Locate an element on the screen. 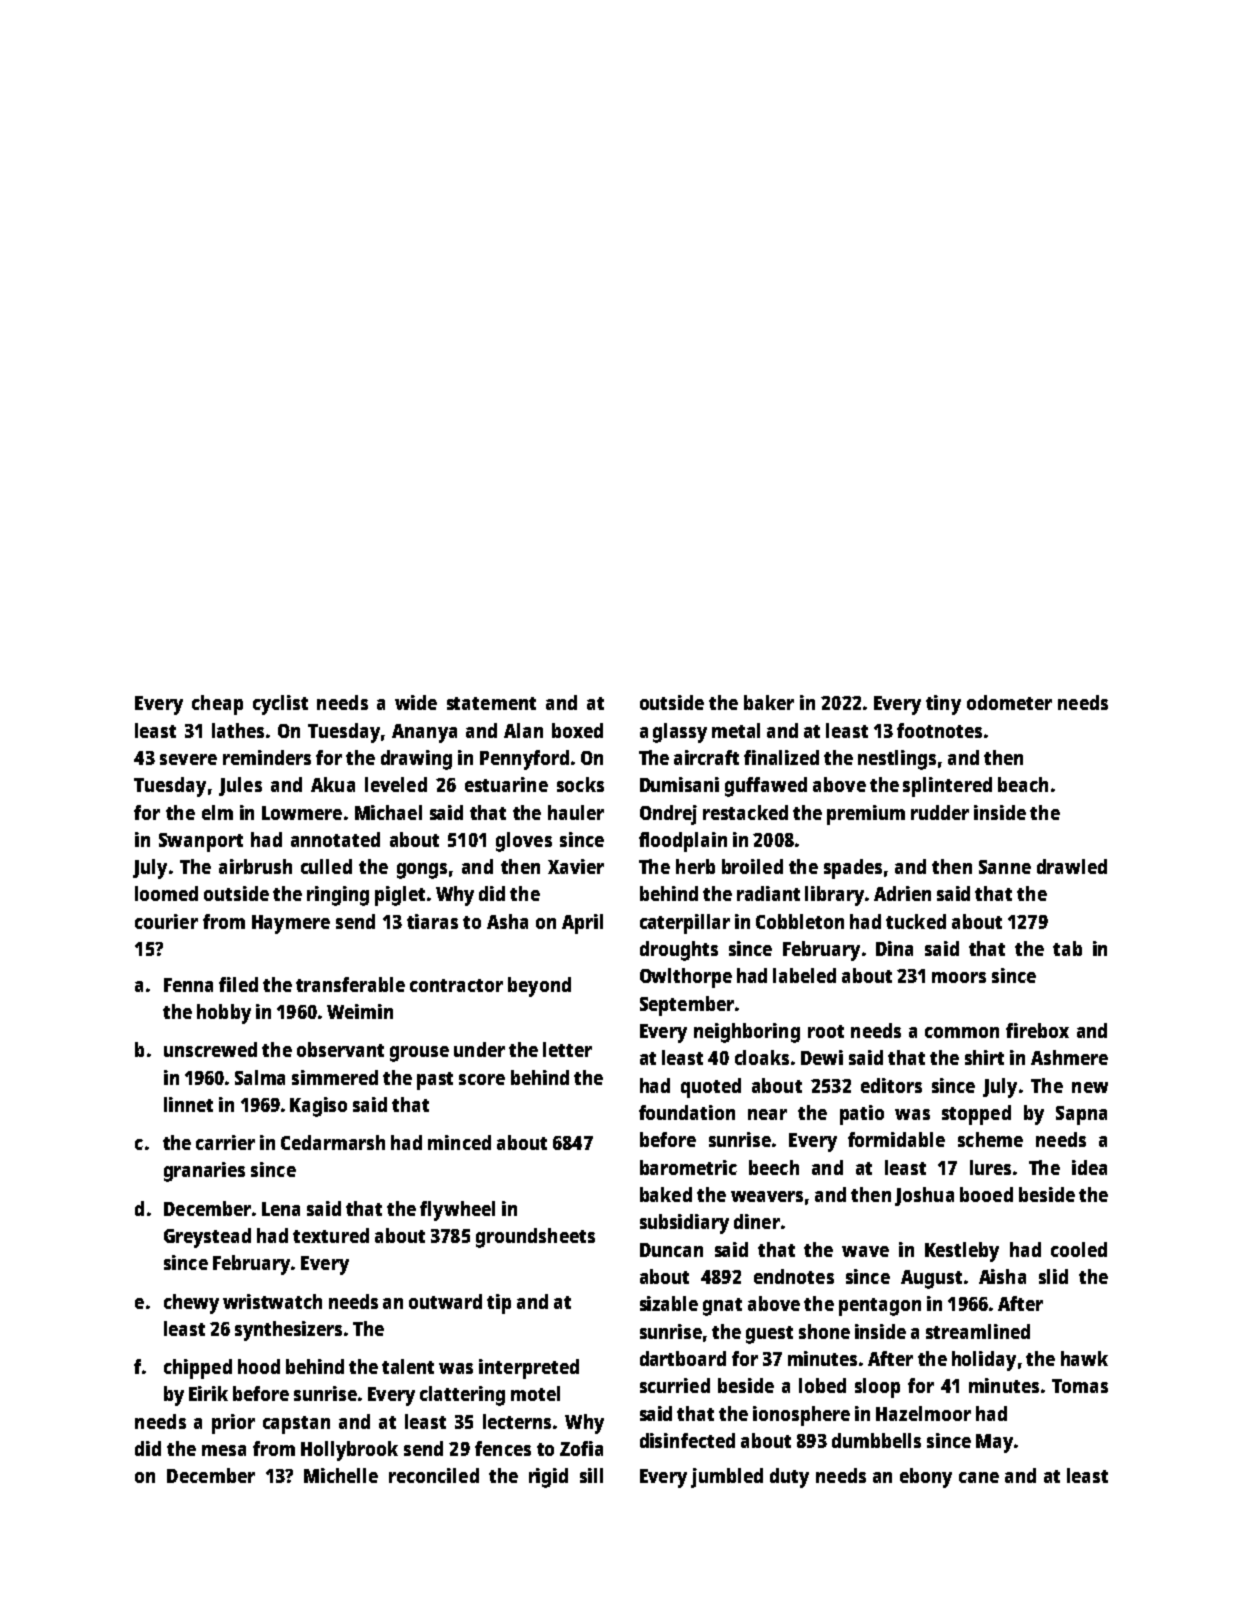  labeled is located at coordinates (804, 975).
